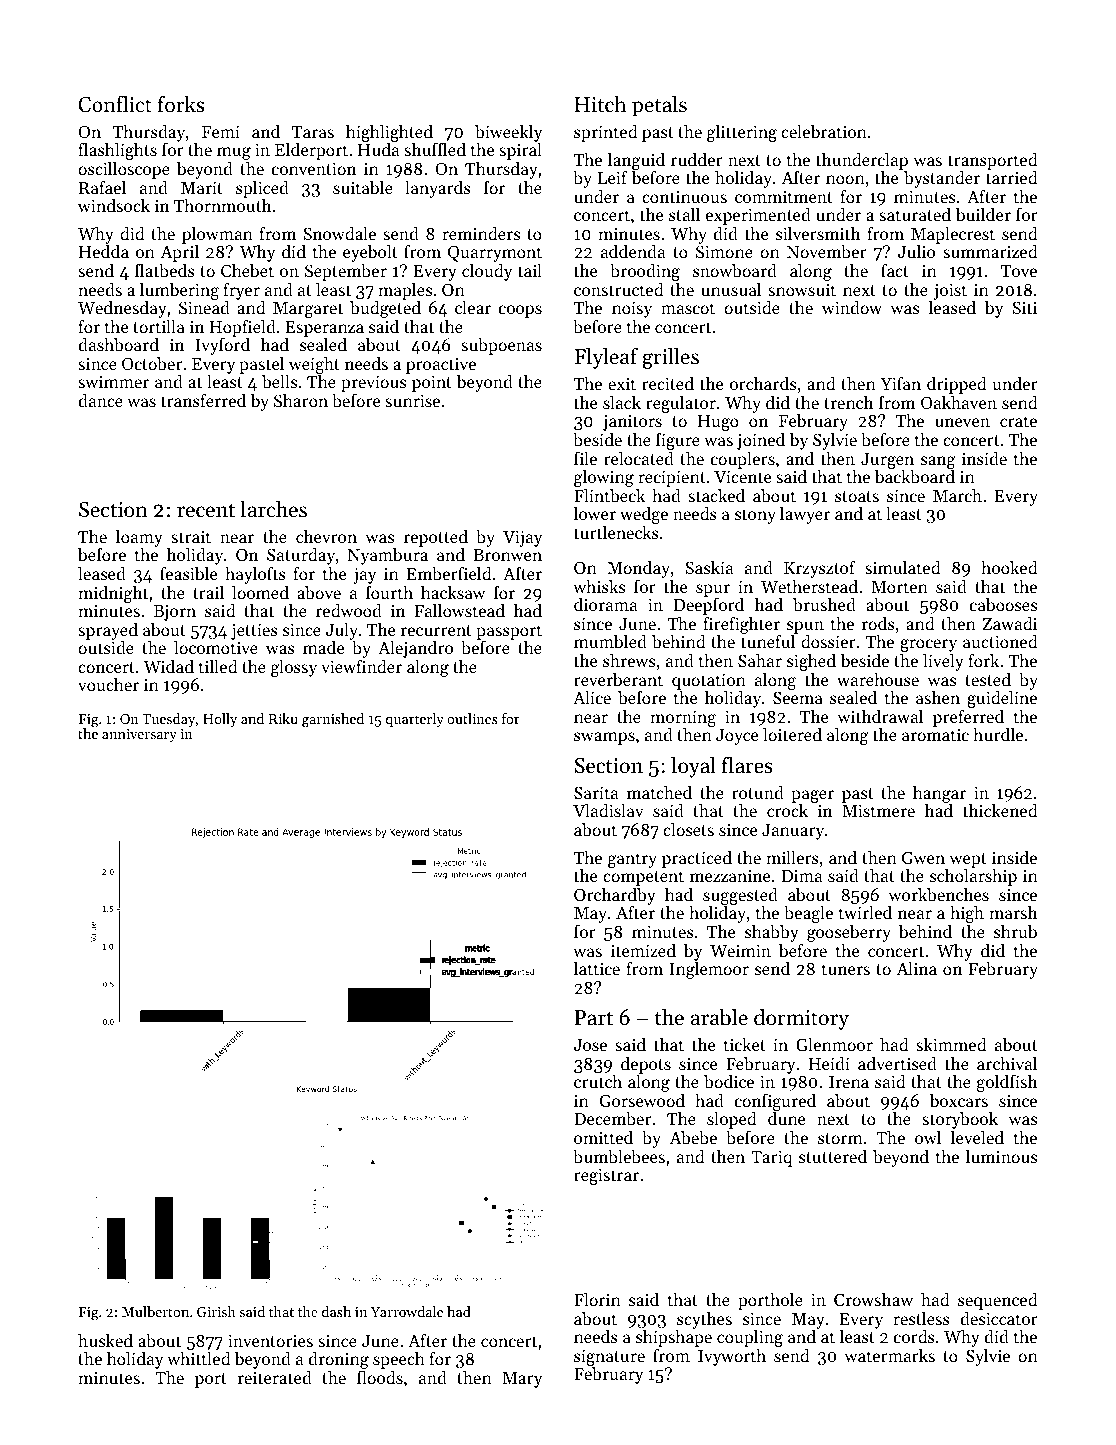 This image has height=1445, width=1116. What do you see at coordinates (216, 1311) in the image?
I see `Girish` at bounding box center [216, 1311].
